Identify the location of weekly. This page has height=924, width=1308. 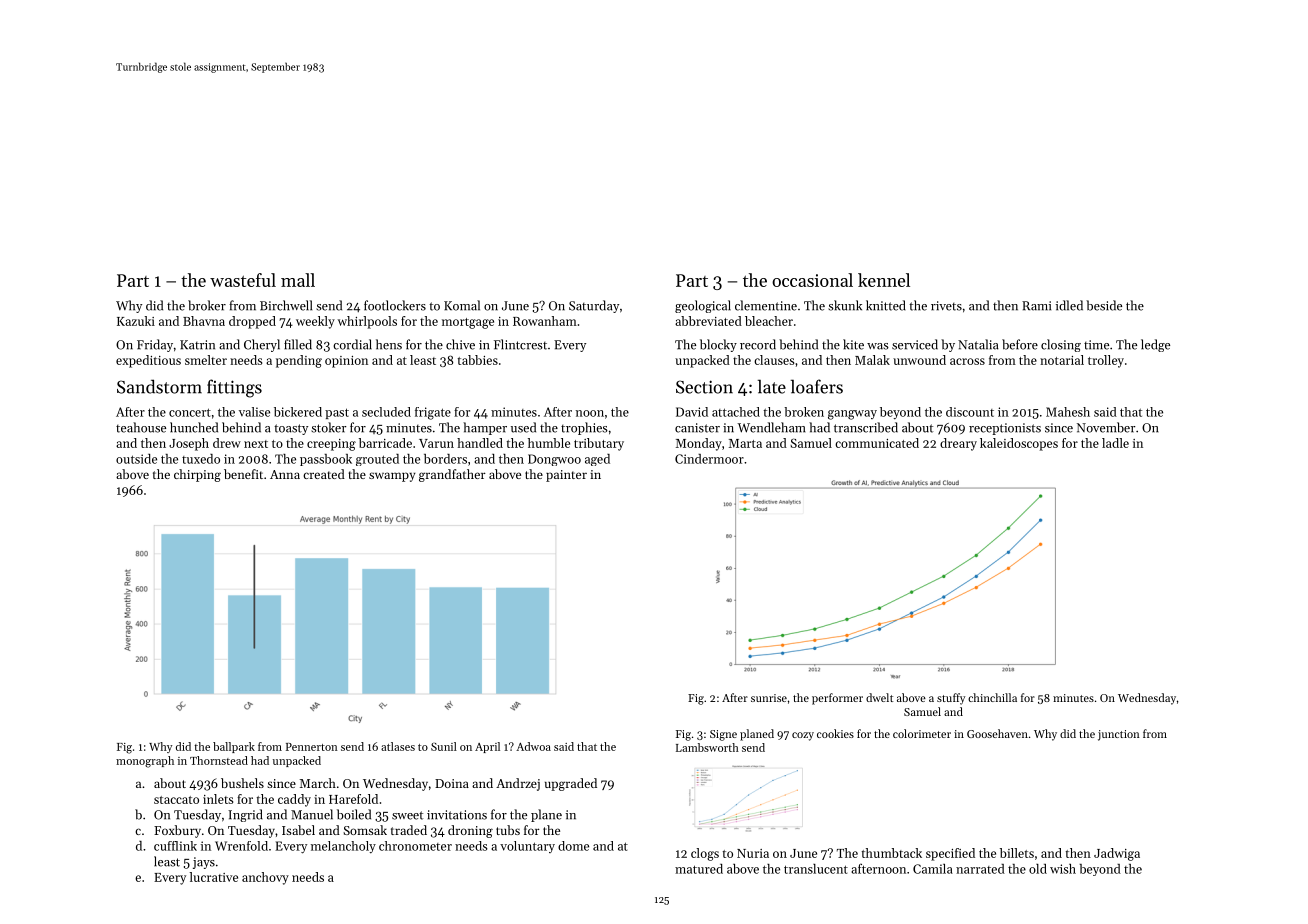
(315, 322).
